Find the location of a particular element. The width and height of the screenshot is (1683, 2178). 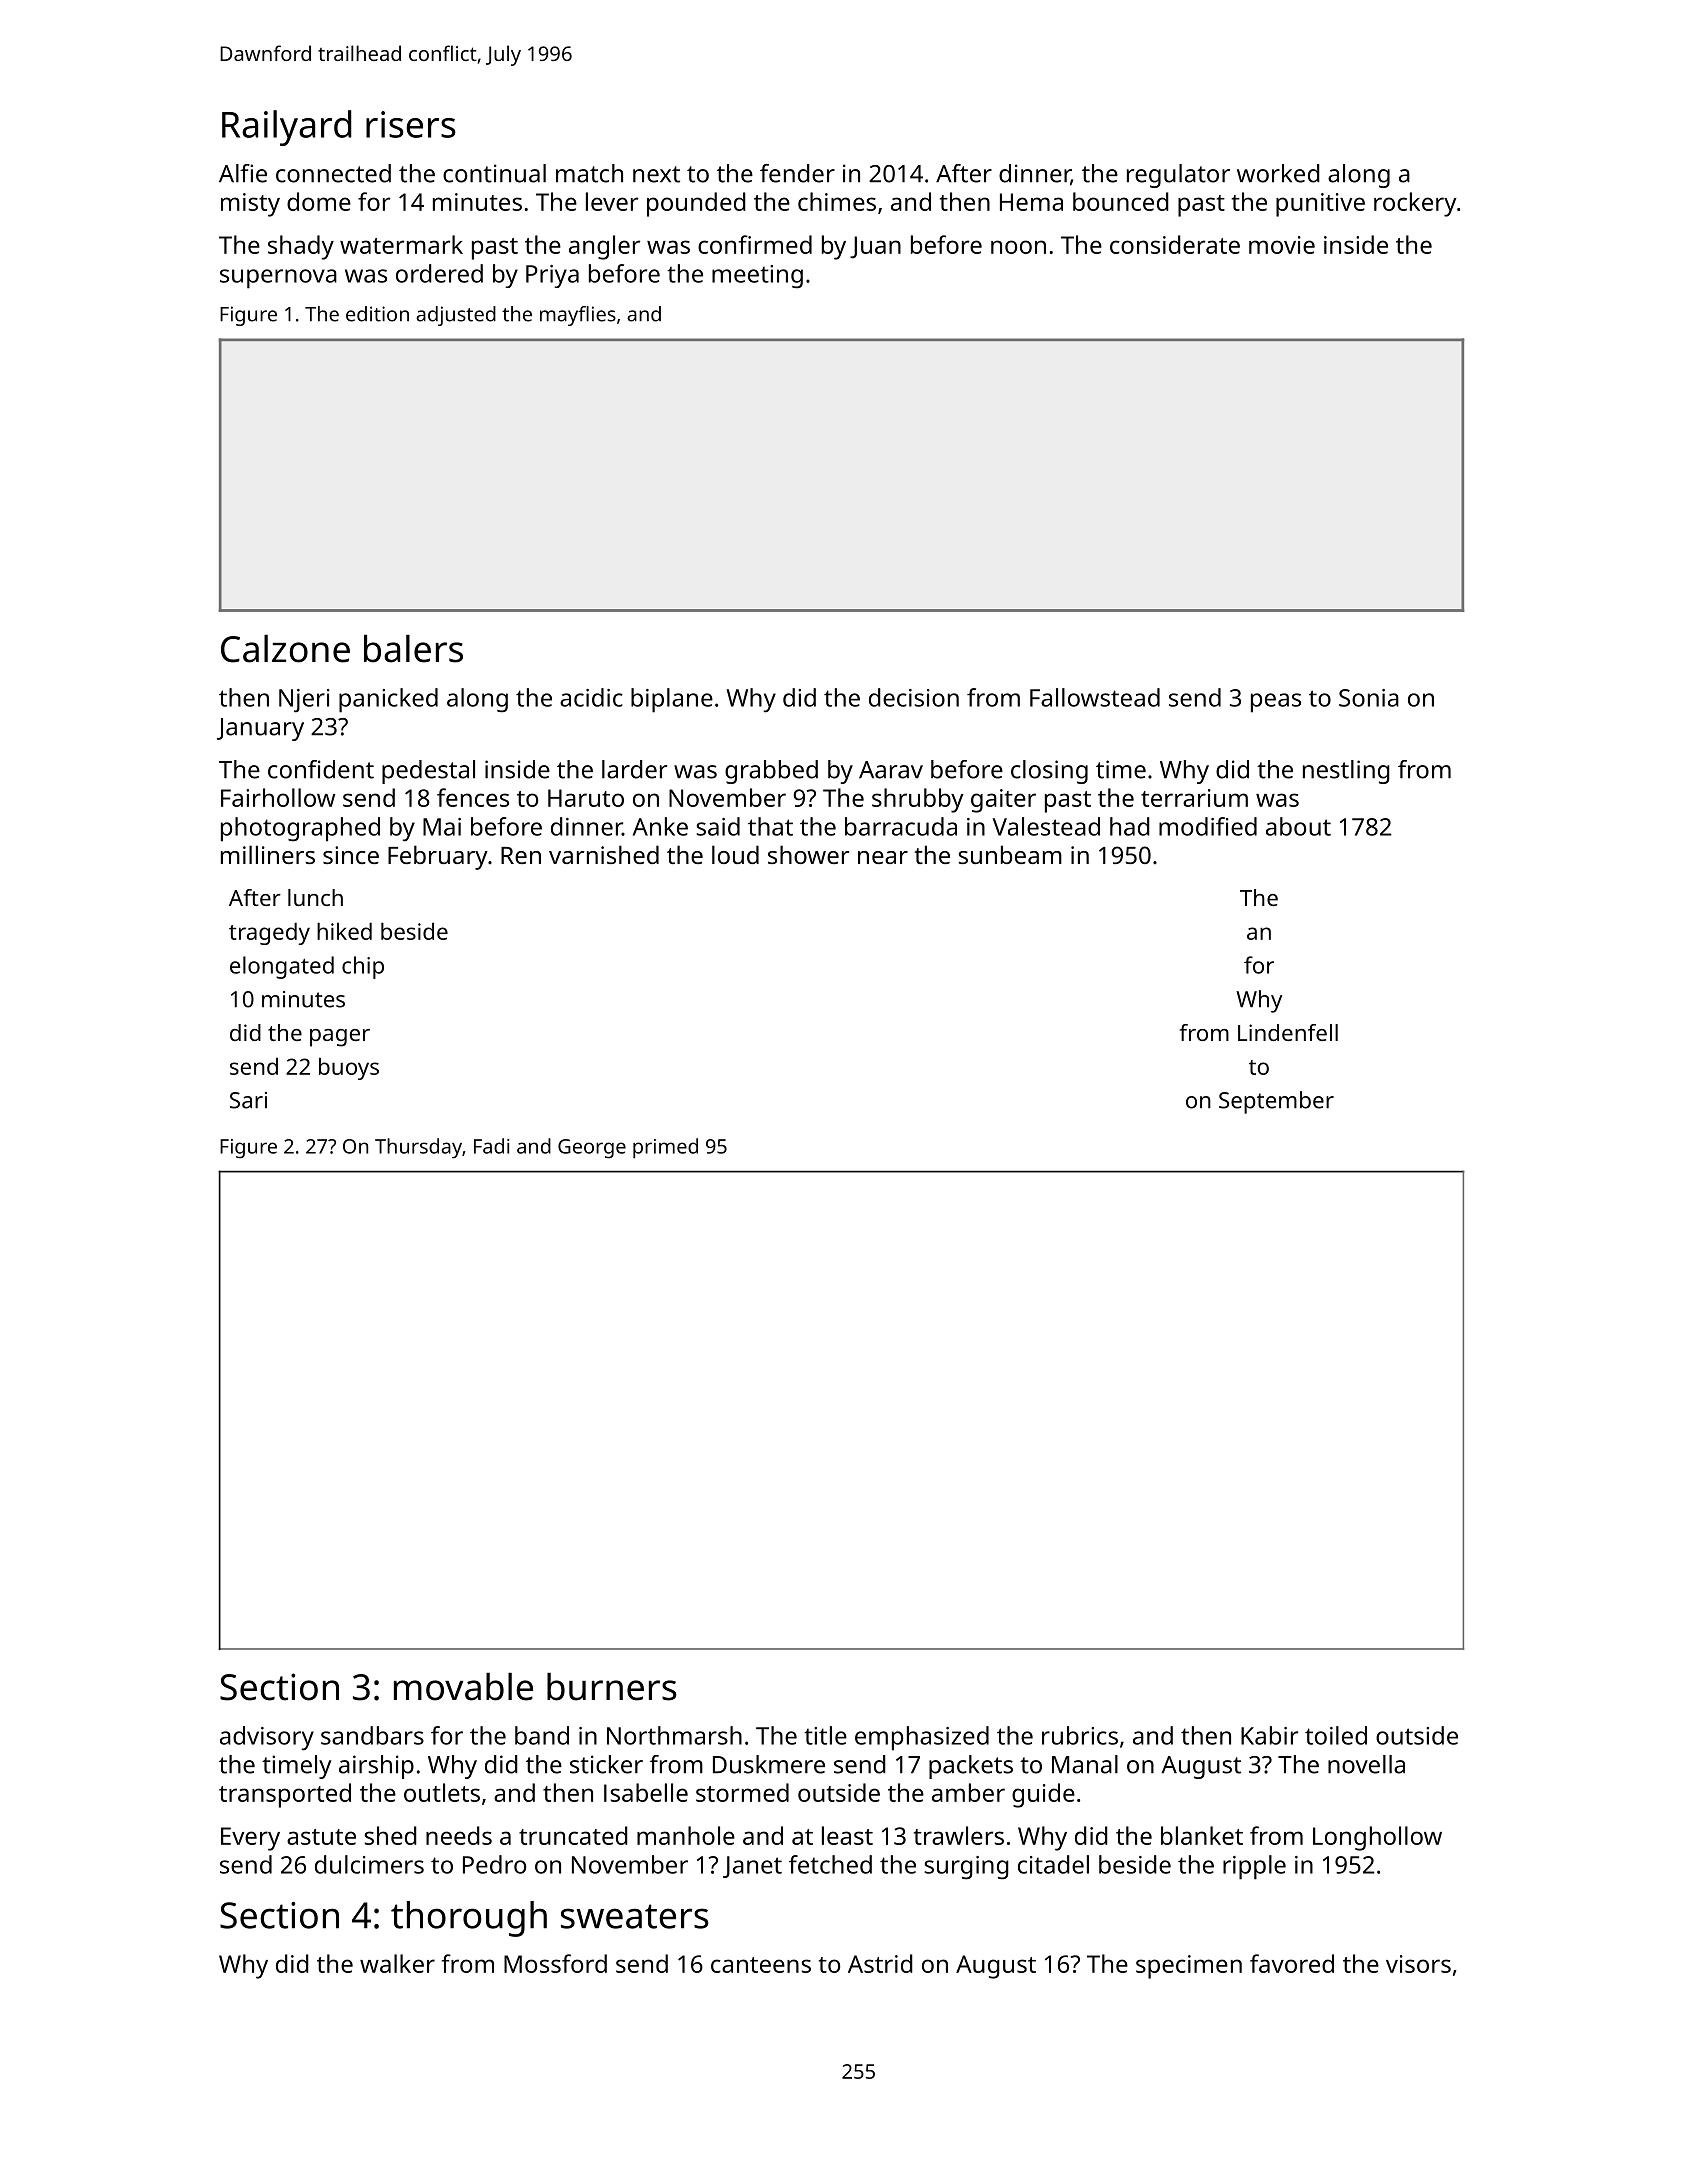

stormed is located at coordinates (742, 1792).
